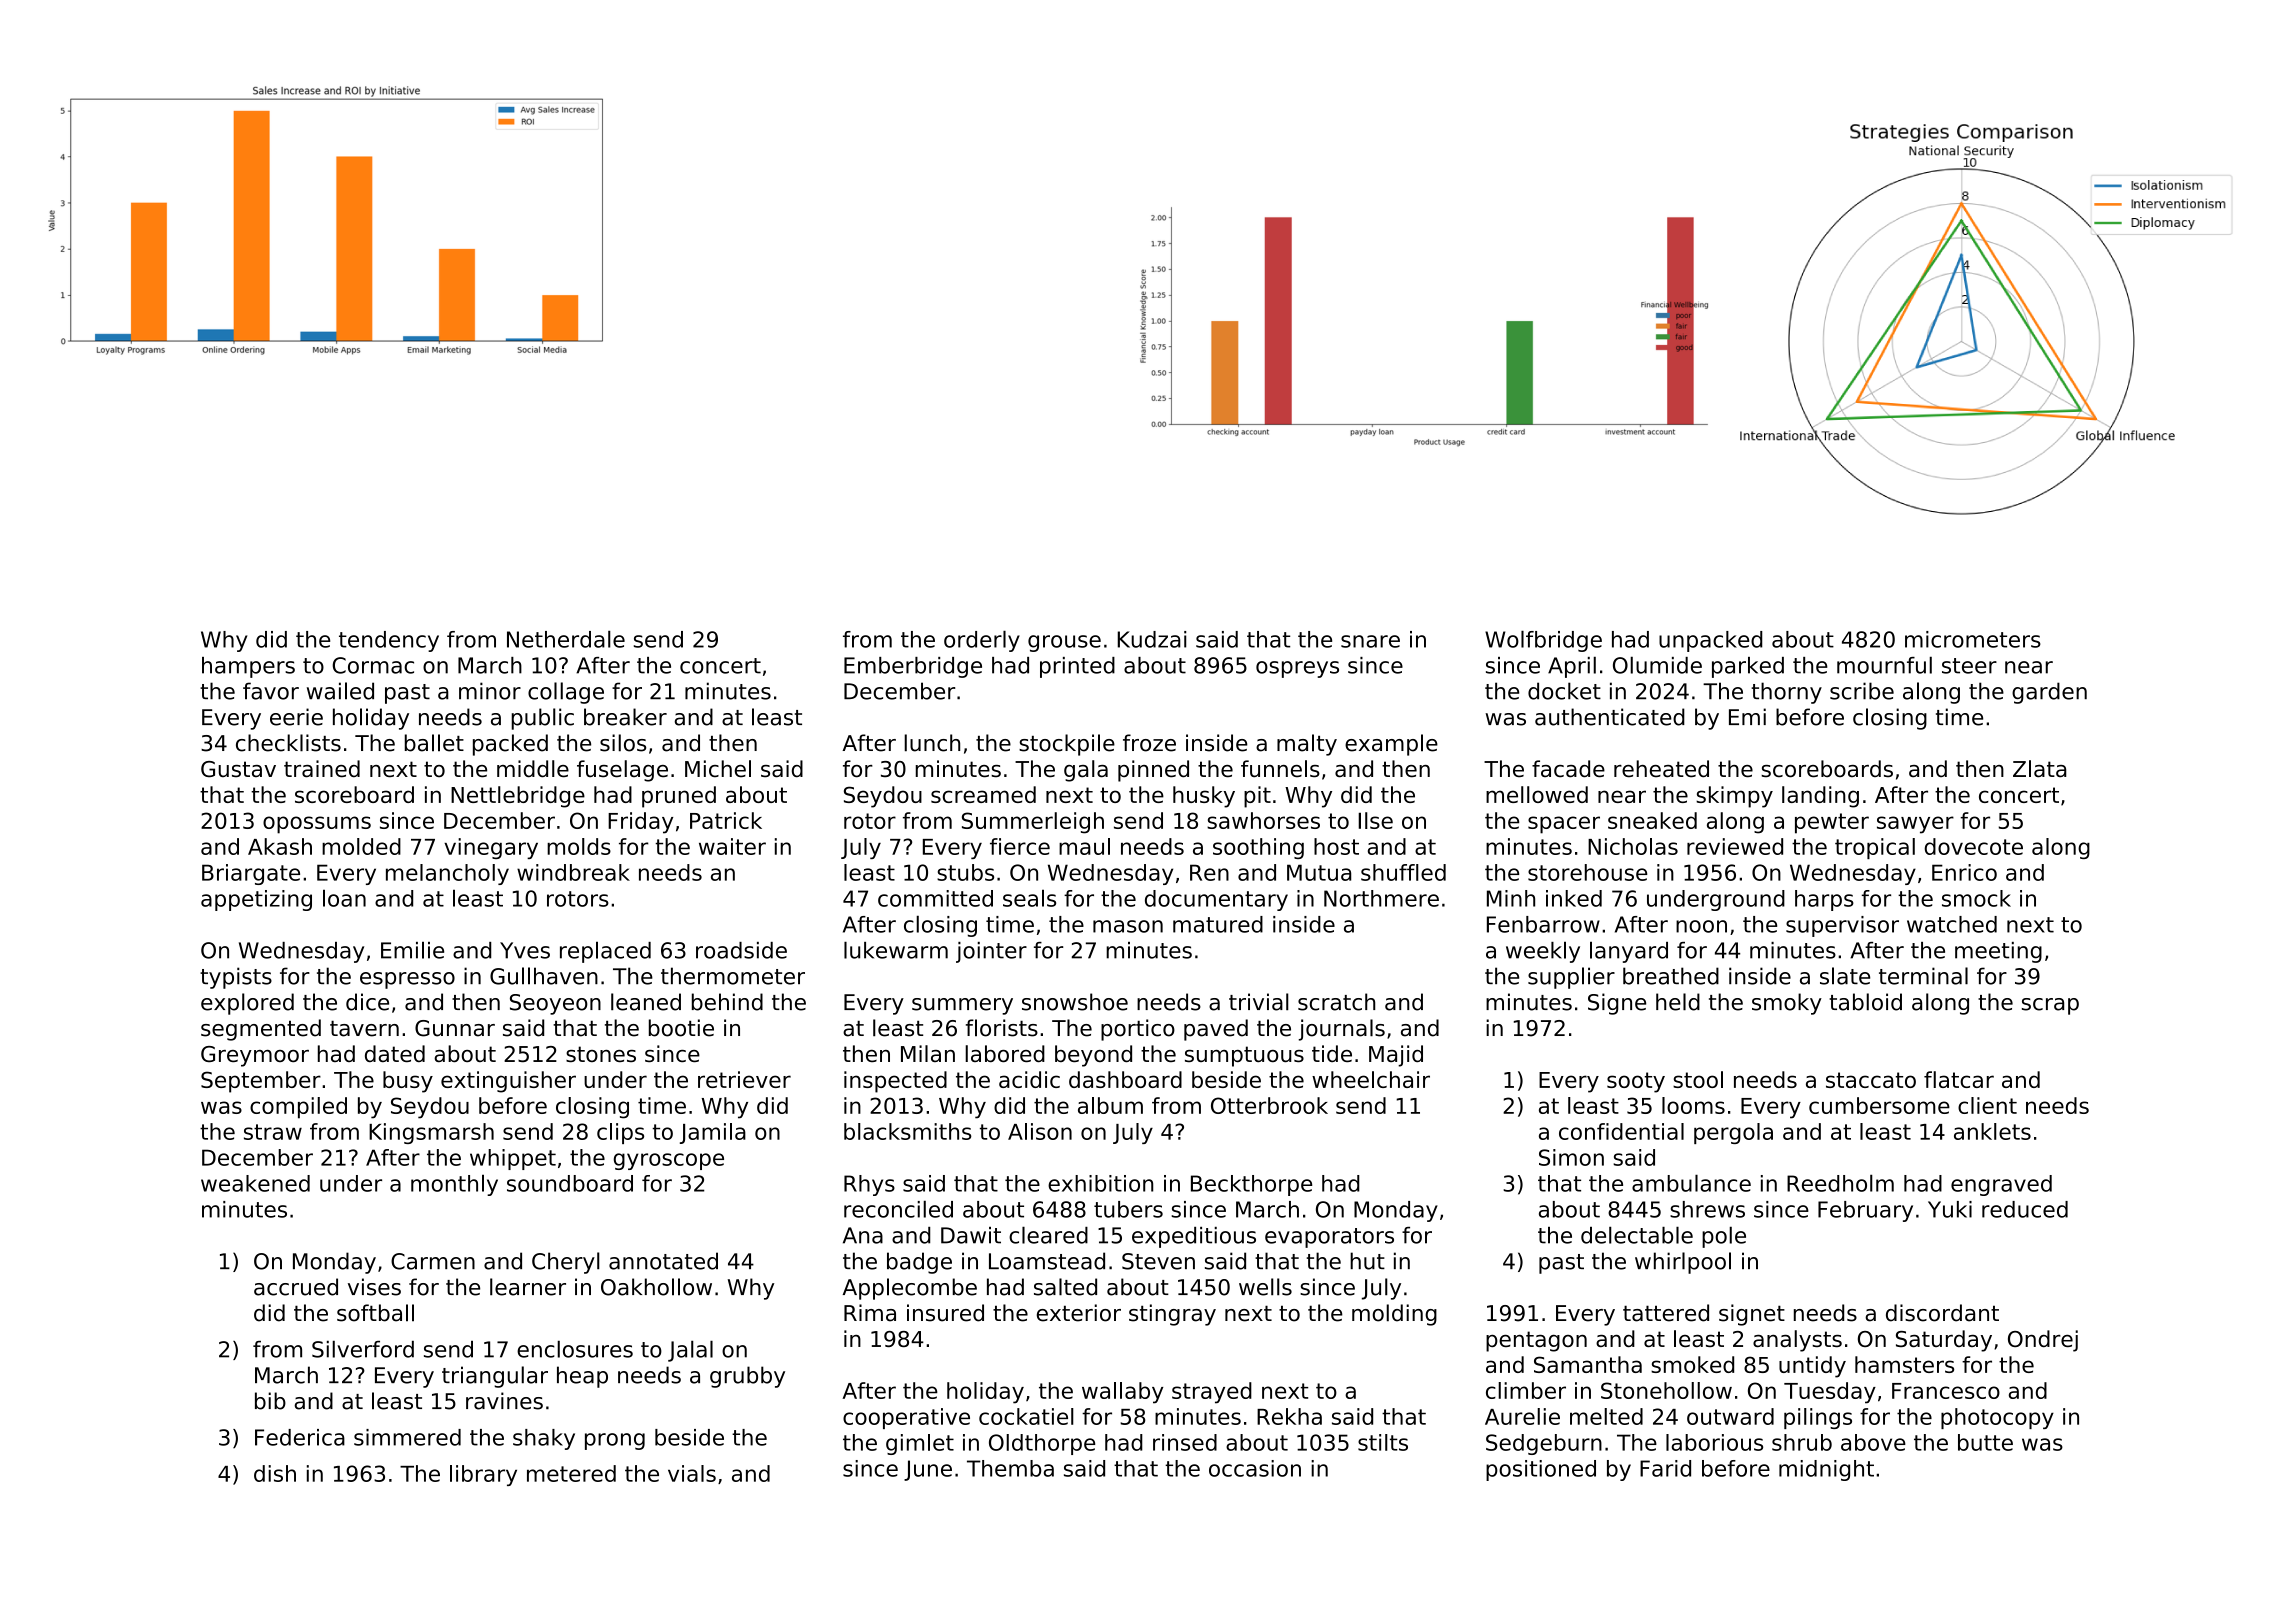  What do you see at coordinates (1976, 898) in the screenshot?
I see `smock` at bounding box center [1976, 898].
